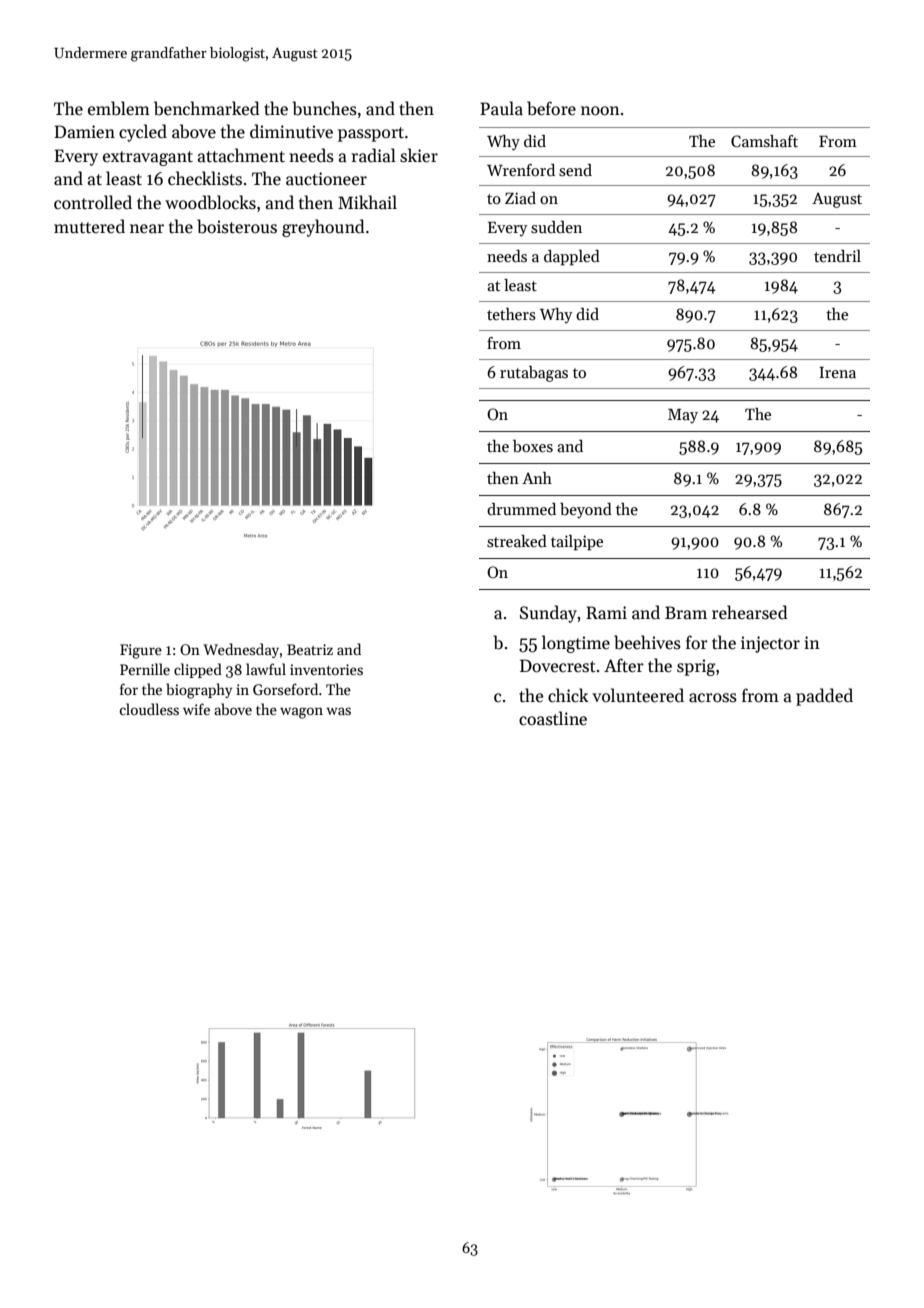  What do you see at coordinates (301, 713) in the document?
I see `wagon` at bounding box center [301, 713].
